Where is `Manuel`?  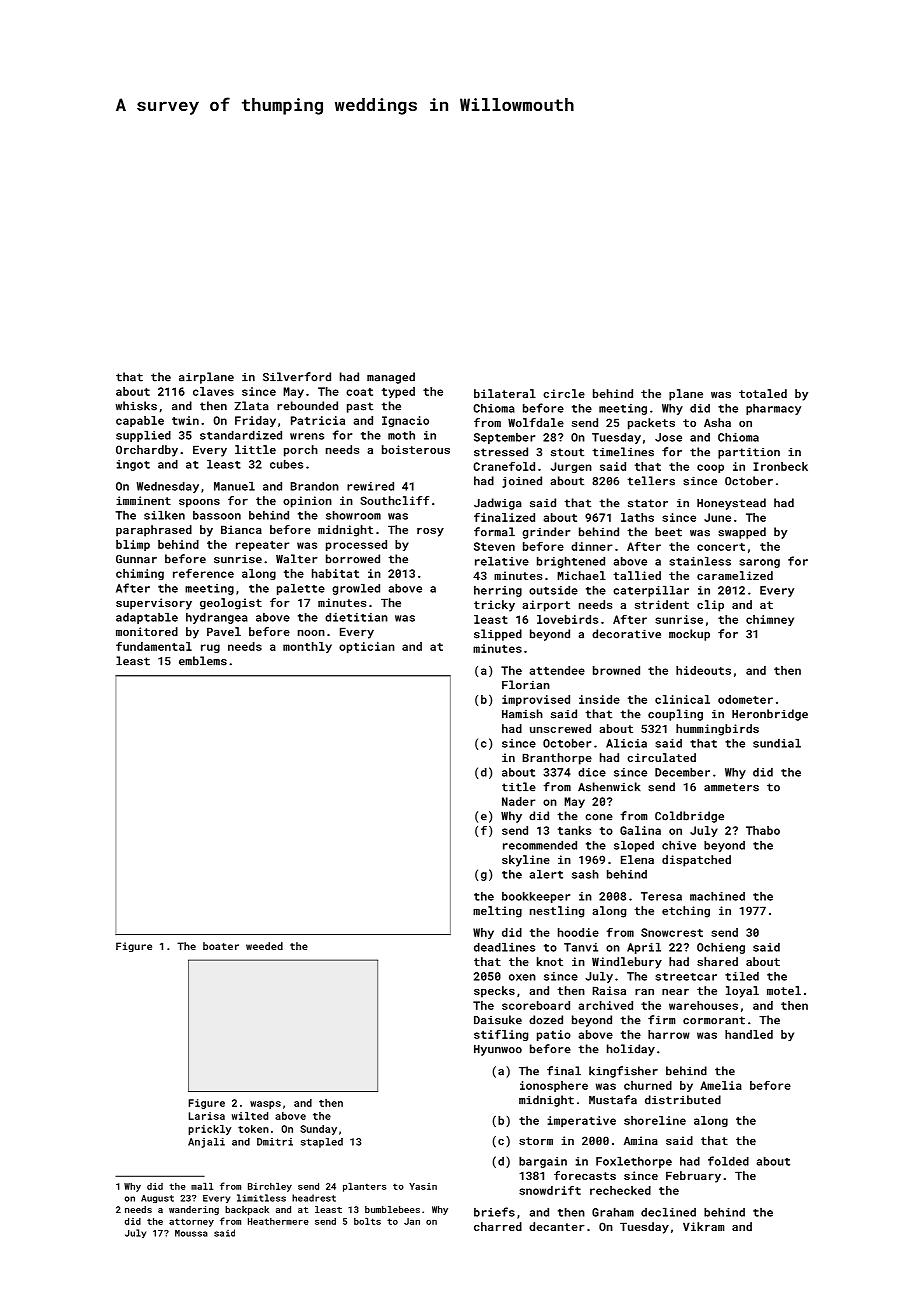
Manuel is located at coordinates (234, 486).
